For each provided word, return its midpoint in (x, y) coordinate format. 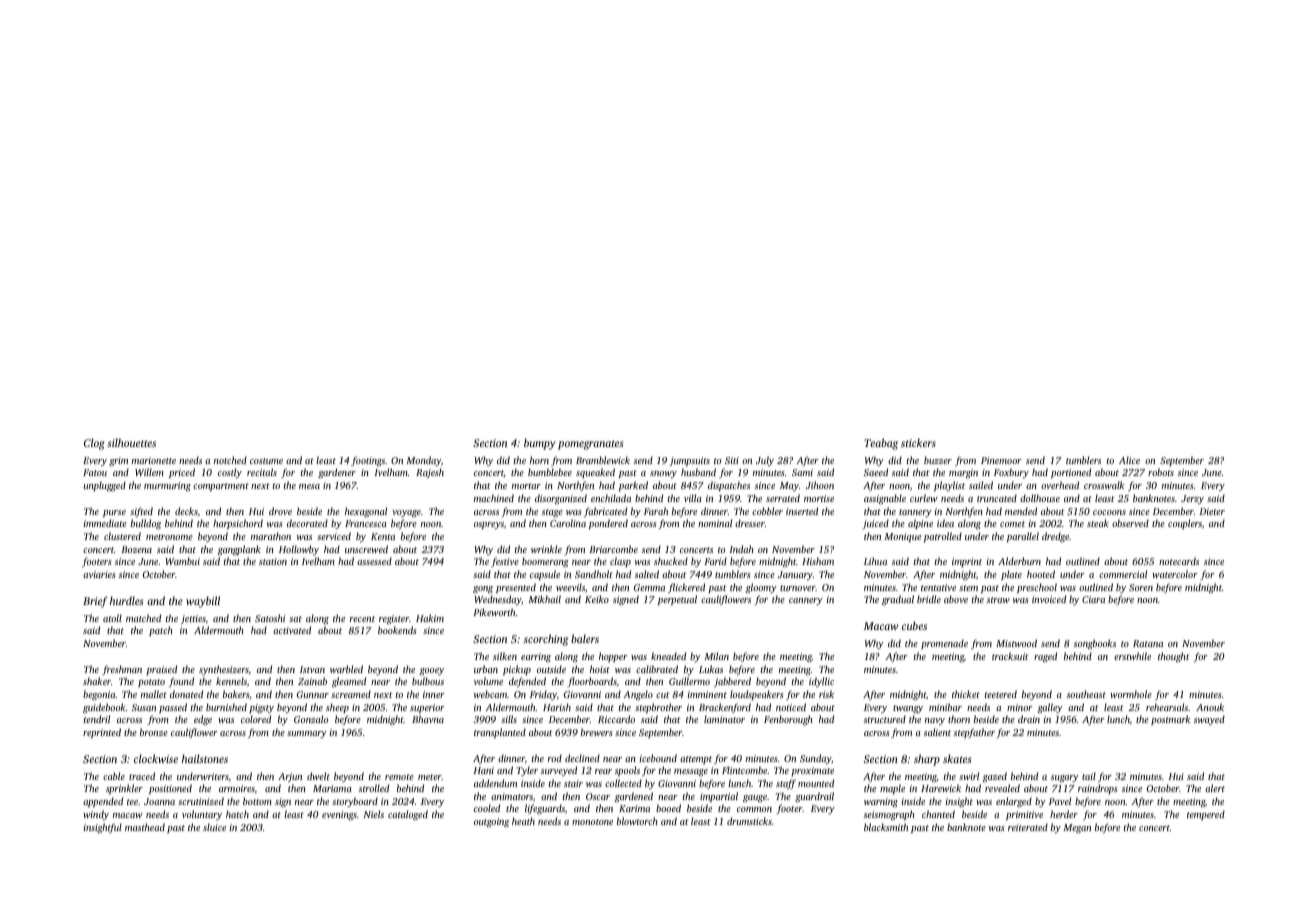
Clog (94, 444)
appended (103, 802)
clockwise (156, 758)
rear (603, 771)
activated (292, 630)
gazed (995, 777)
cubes (914, 625)
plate (1011, 575)
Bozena (136, 549)
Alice (1129, 460)
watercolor (1174, 574)
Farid (715, 561)
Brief (95, 602)
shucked (671, 561)
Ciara (1093, 599)
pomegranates (590, 445)
